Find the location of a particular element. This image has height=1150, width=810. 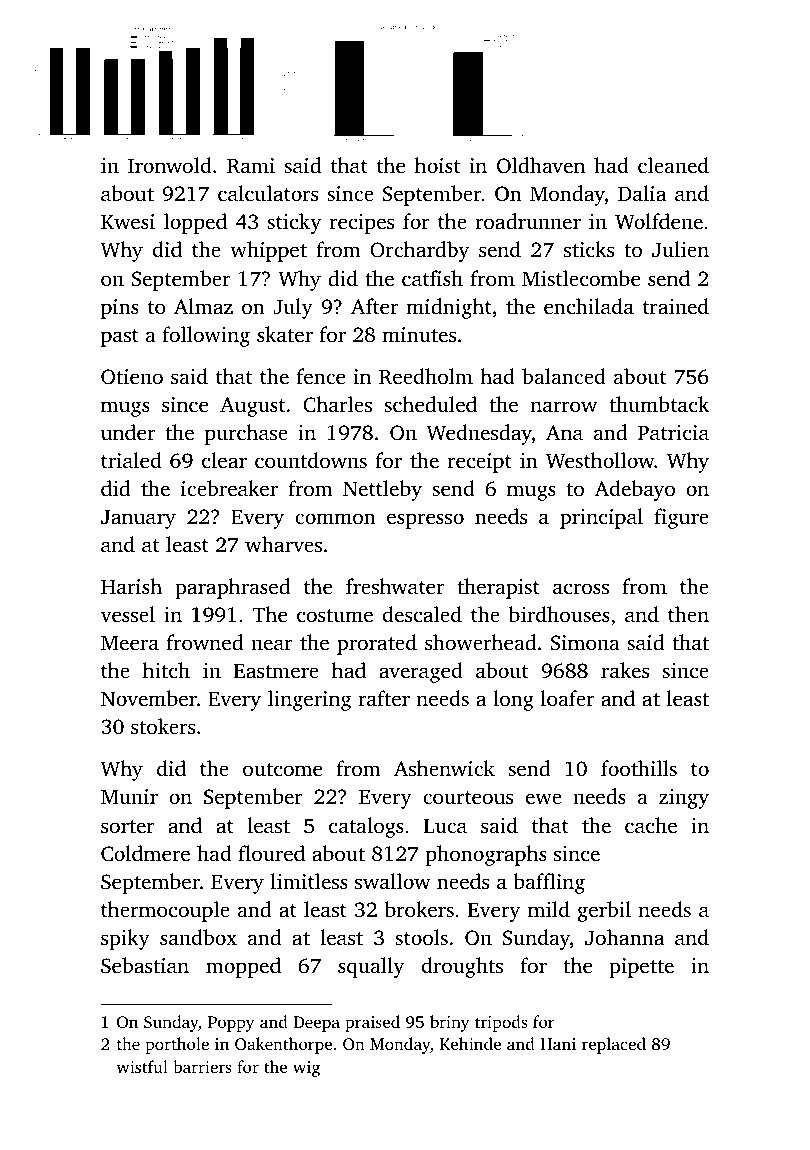

barriers is located at coordinates (202, 1066).
